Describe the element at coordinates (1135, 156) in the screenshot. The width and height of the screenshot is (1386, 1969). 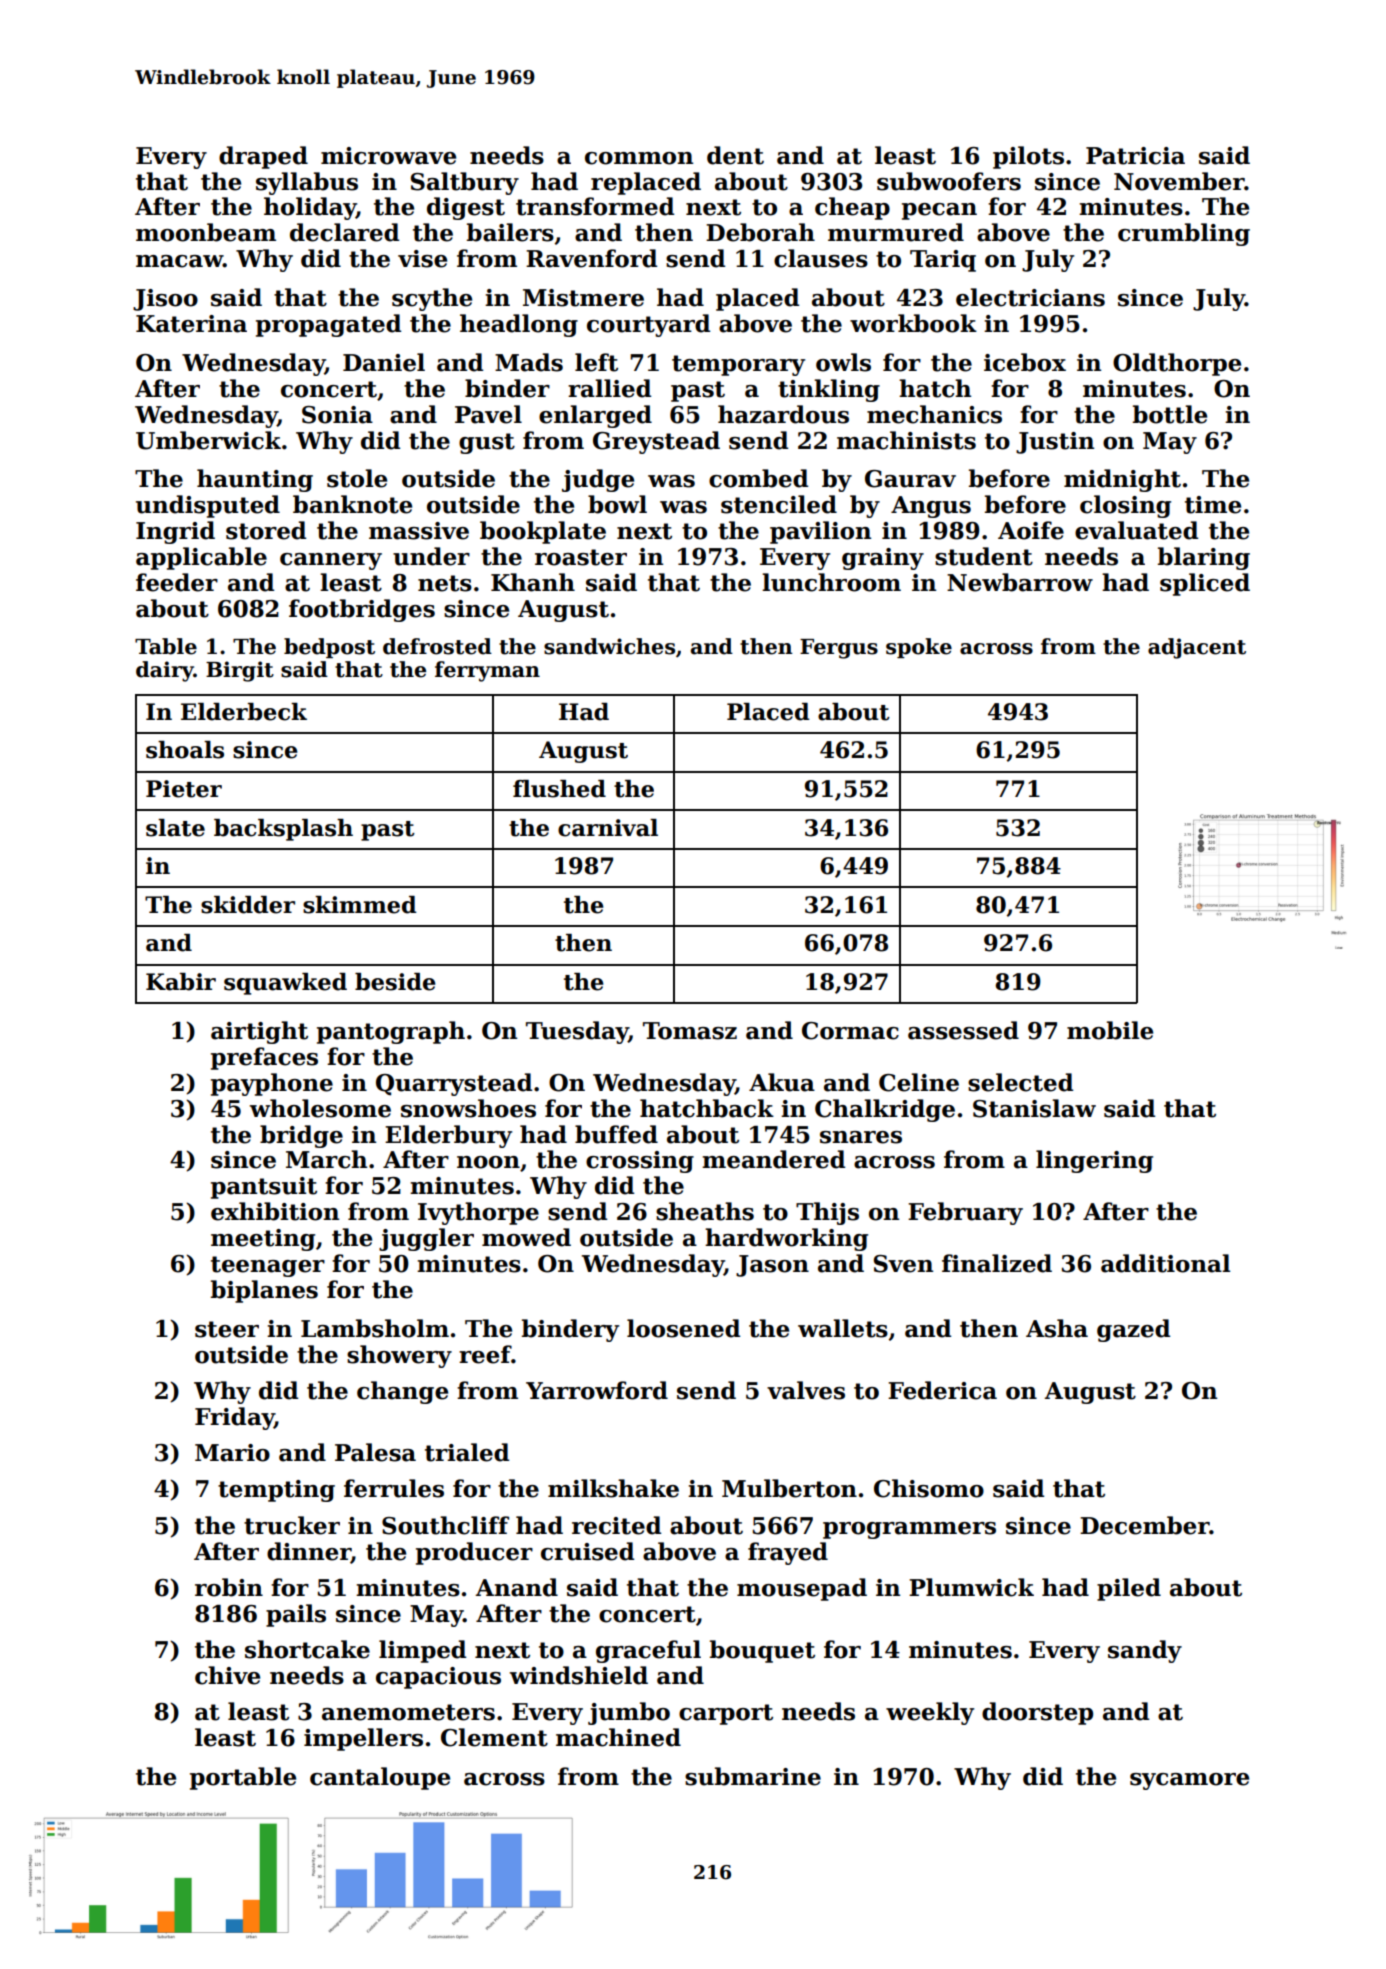
I see `Patricia` at that location.
